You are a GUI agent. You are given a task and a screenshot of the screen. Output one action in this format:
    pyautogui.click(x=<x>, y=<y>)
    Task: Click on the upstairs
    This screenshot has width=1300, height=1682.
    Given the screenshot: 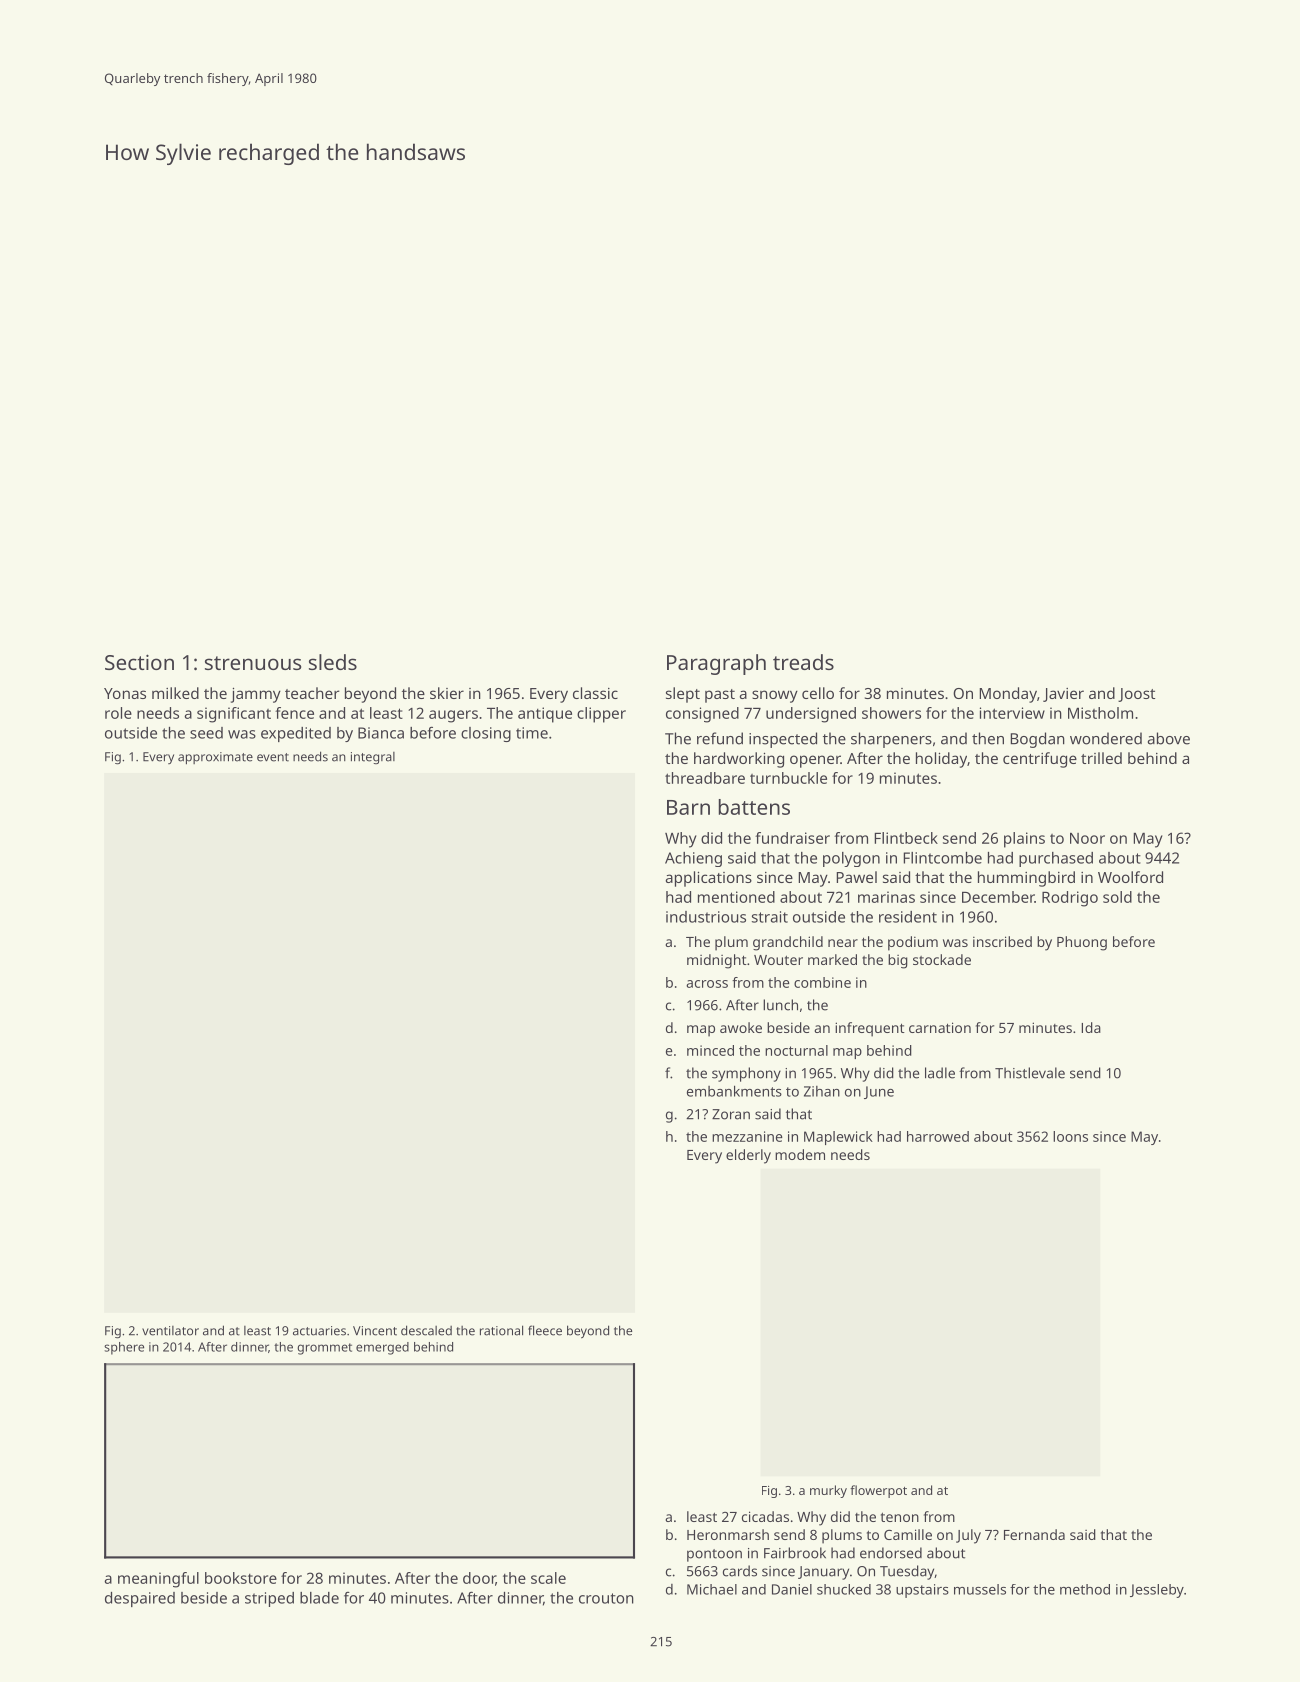 What is the action you would take?
    pyautogui.click(x=922, y=1591)
